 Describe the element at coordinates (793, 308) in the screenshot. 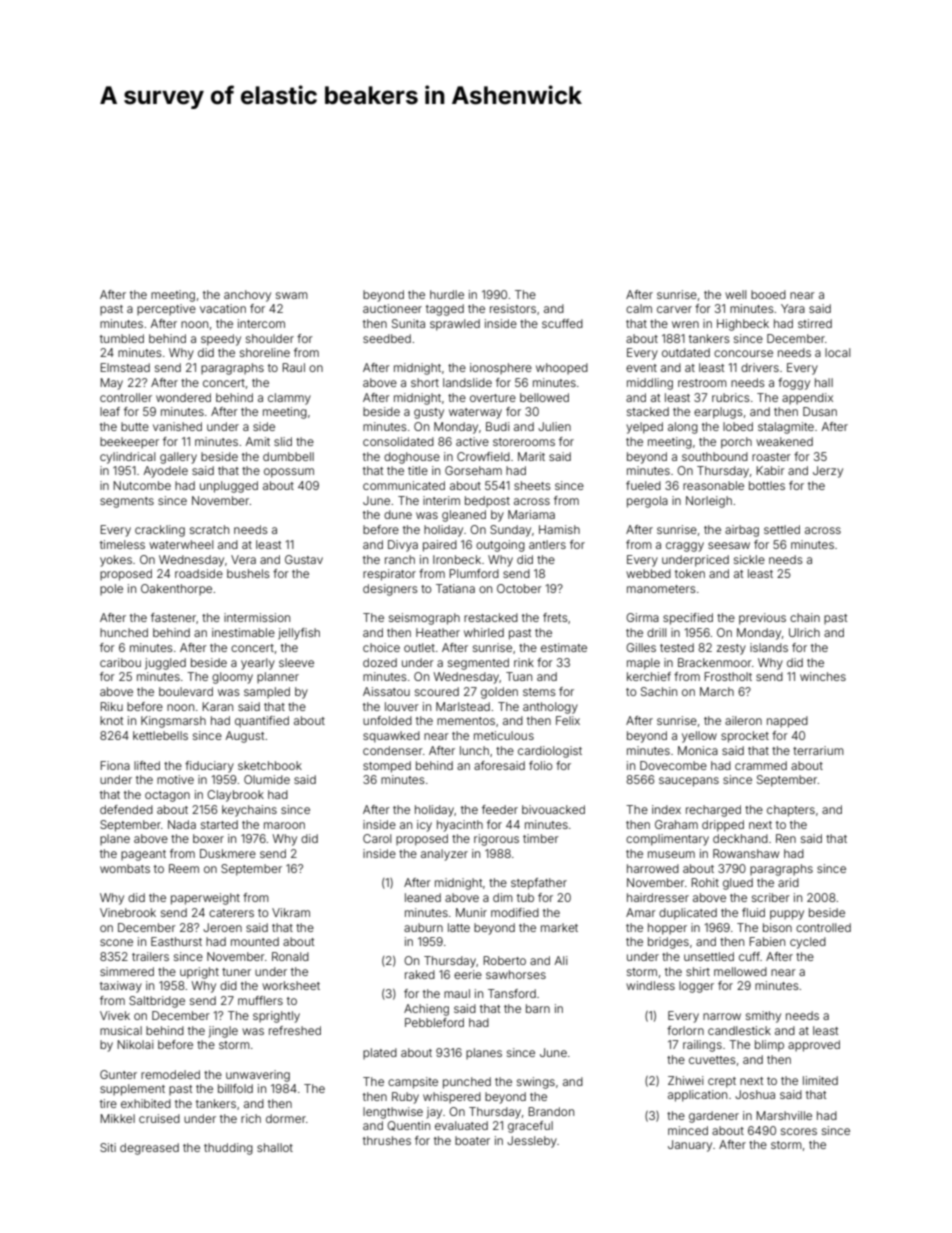

I see `Yara` at that location.
